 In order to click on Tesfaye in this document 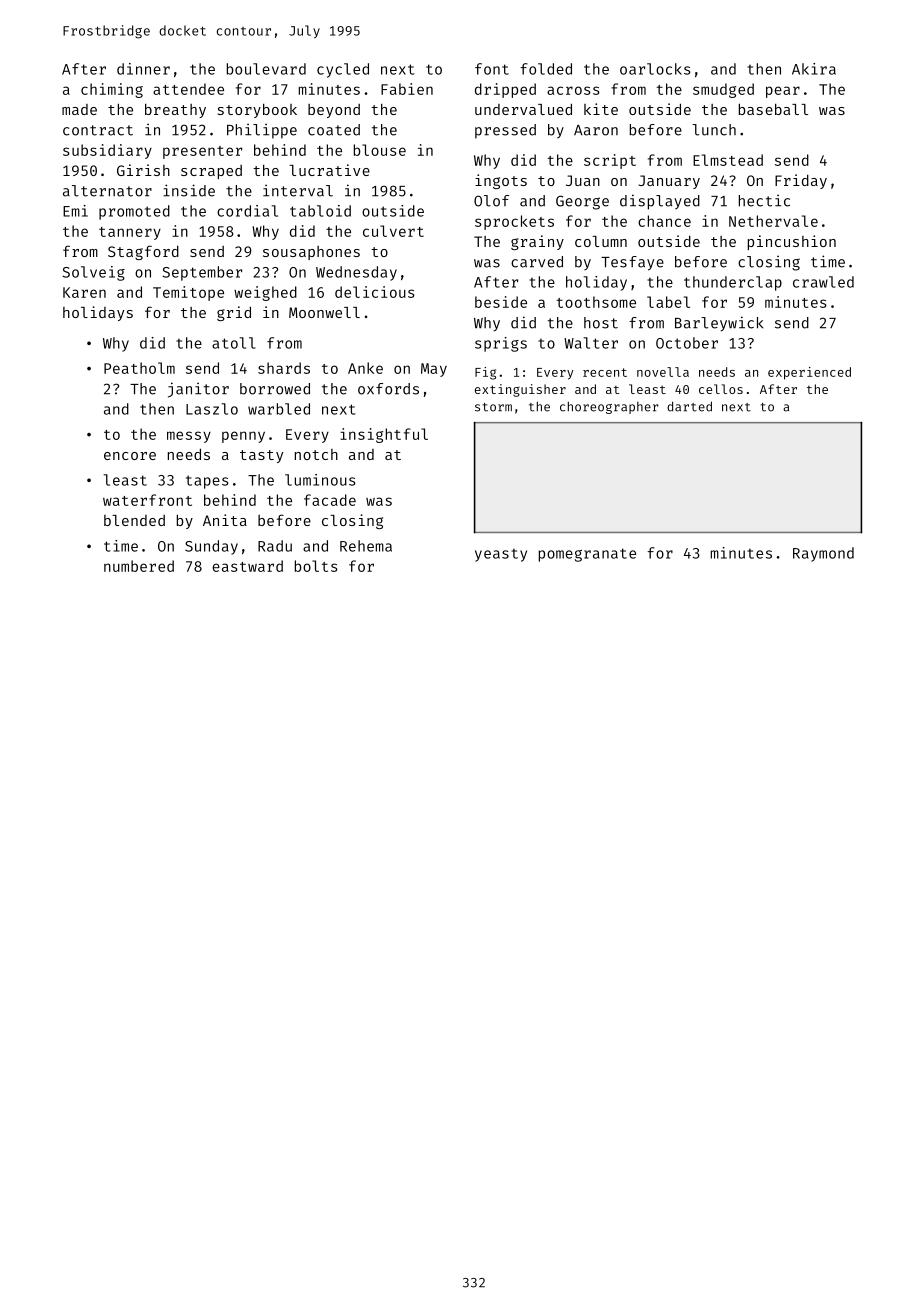, I will do `click(632, 263)`.
